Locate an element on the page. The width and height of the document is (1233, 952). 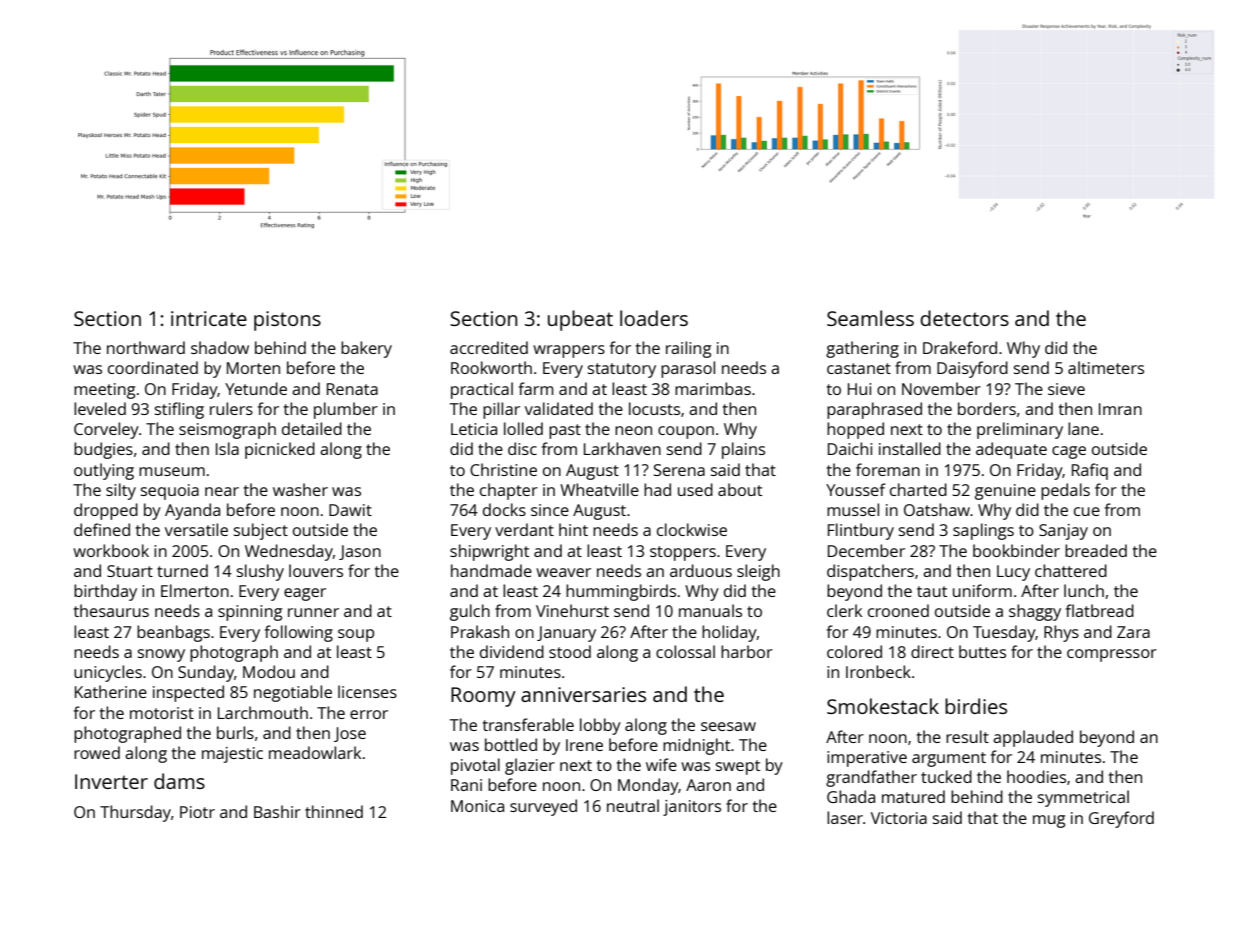
upbeat is located at coordinates (580, 320).
